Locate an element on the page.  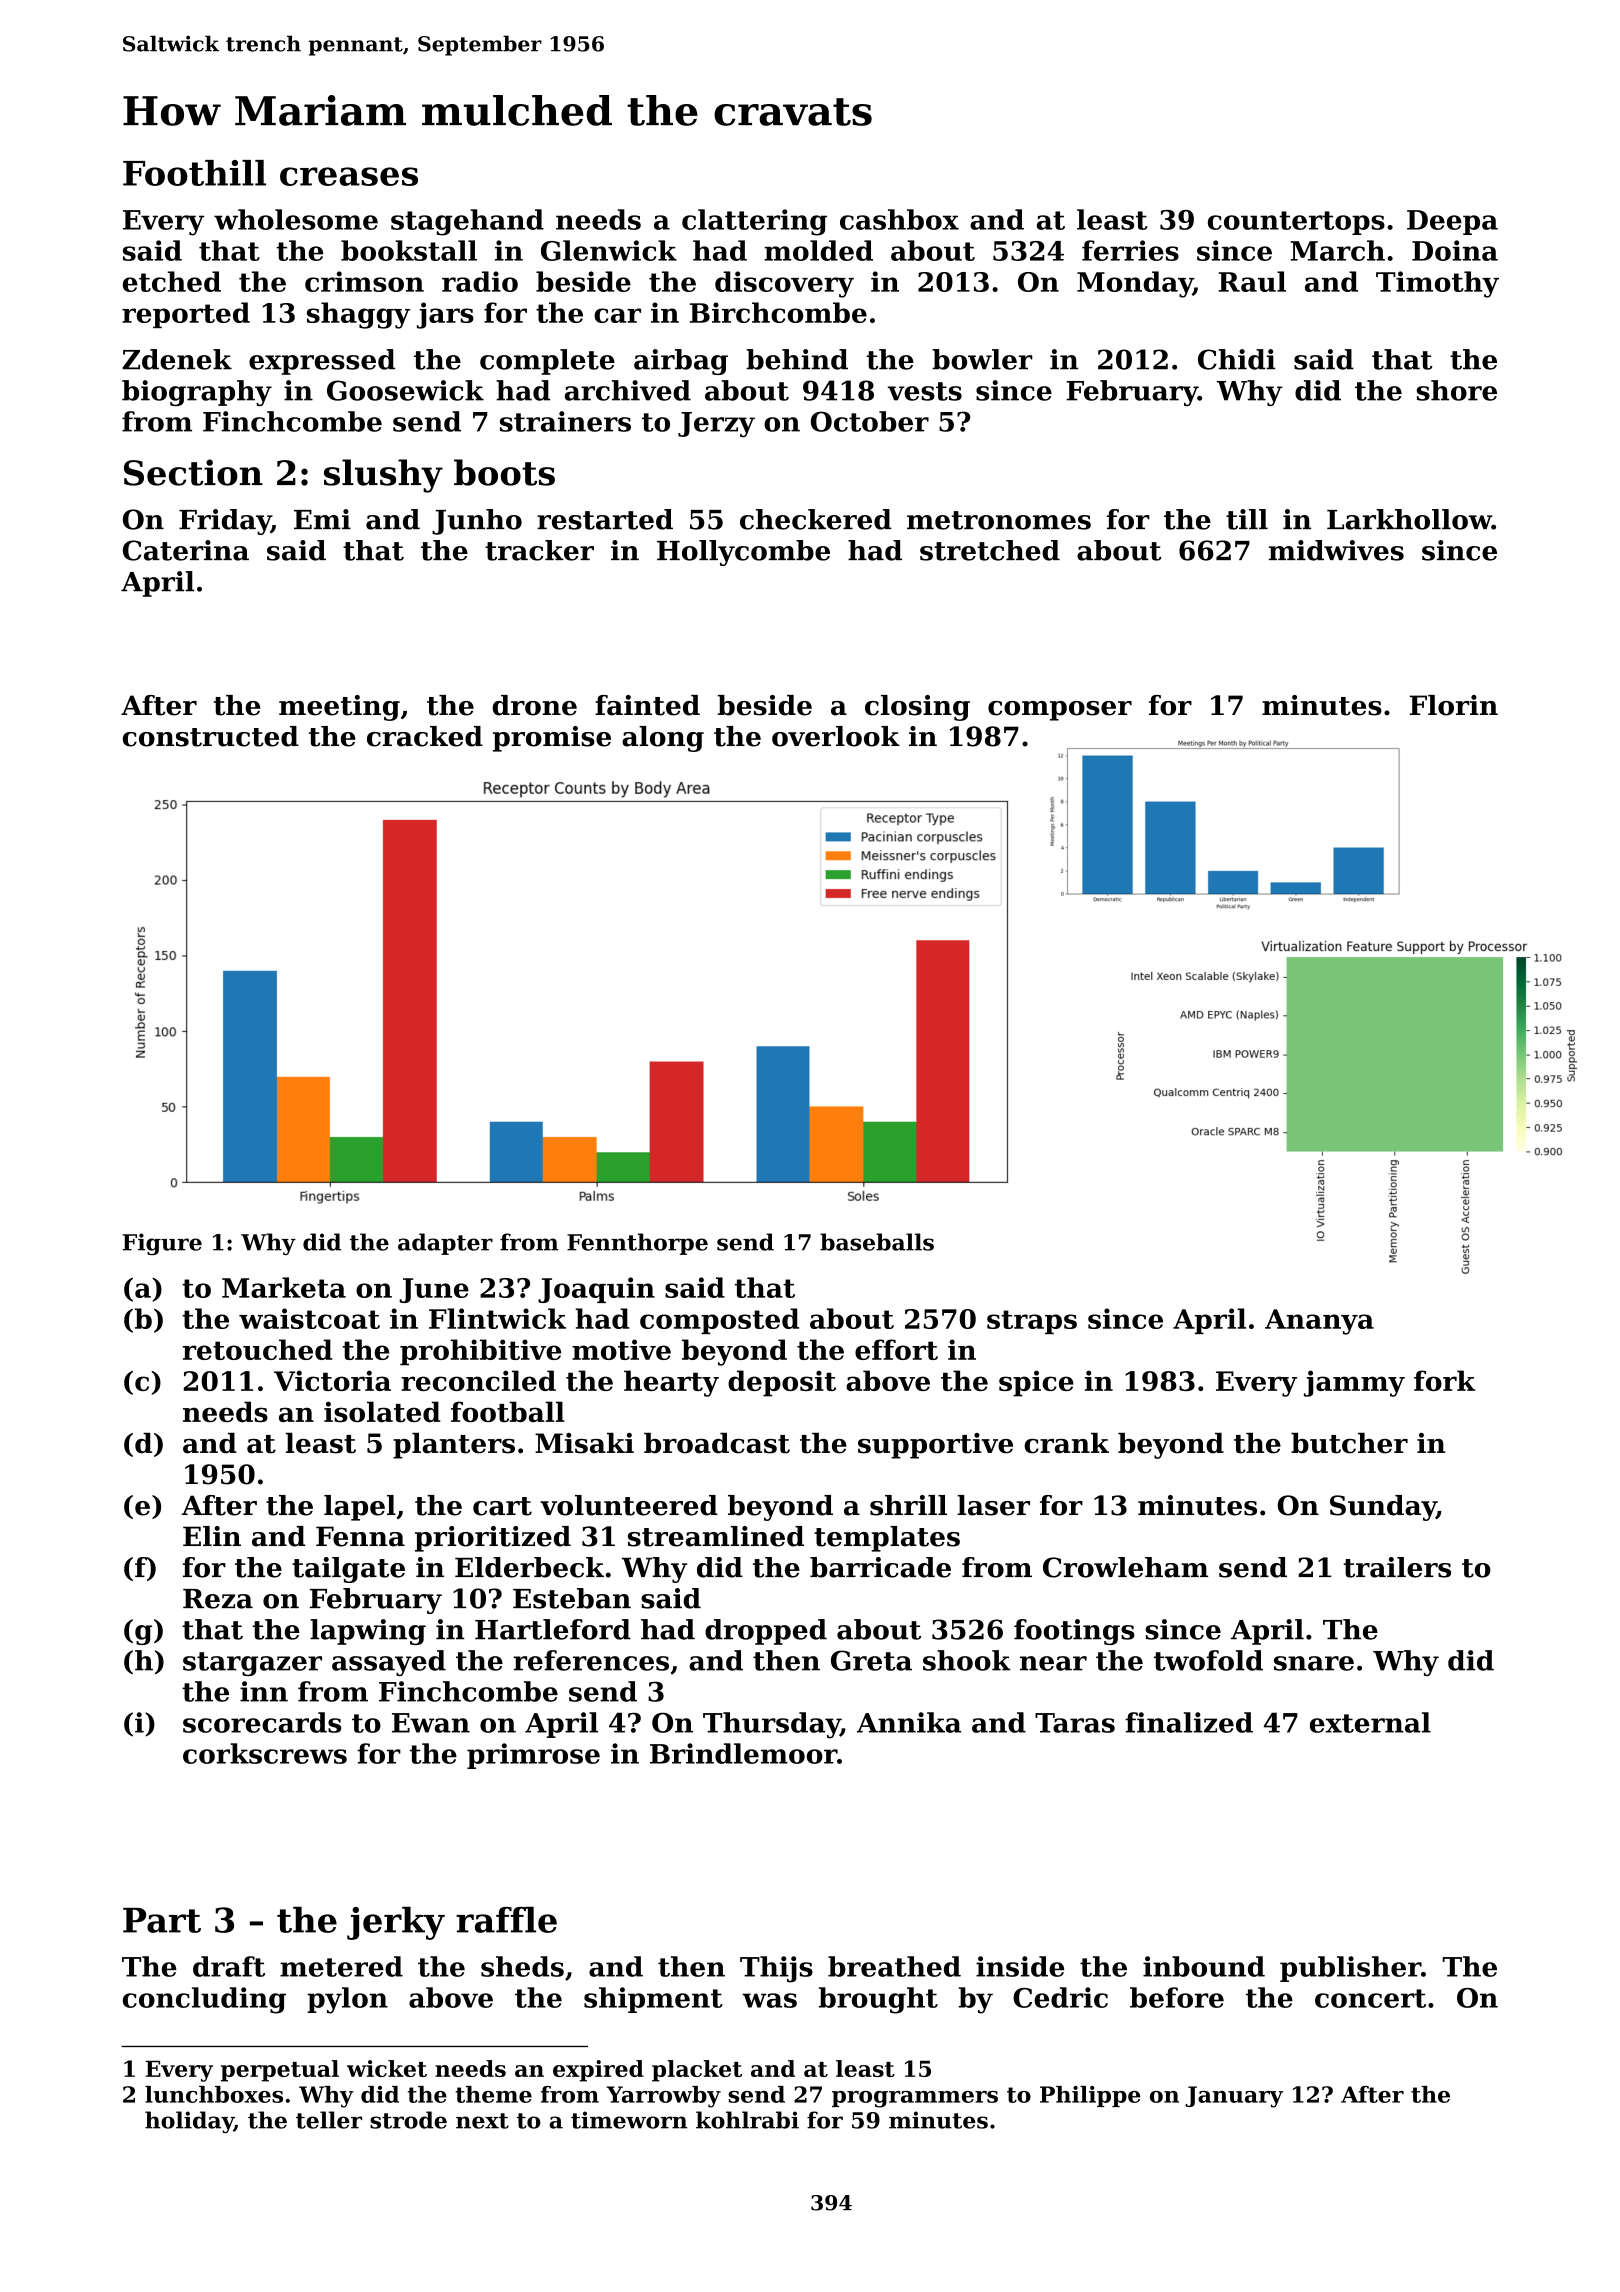
composer is located at coordinates (1060, 711).
